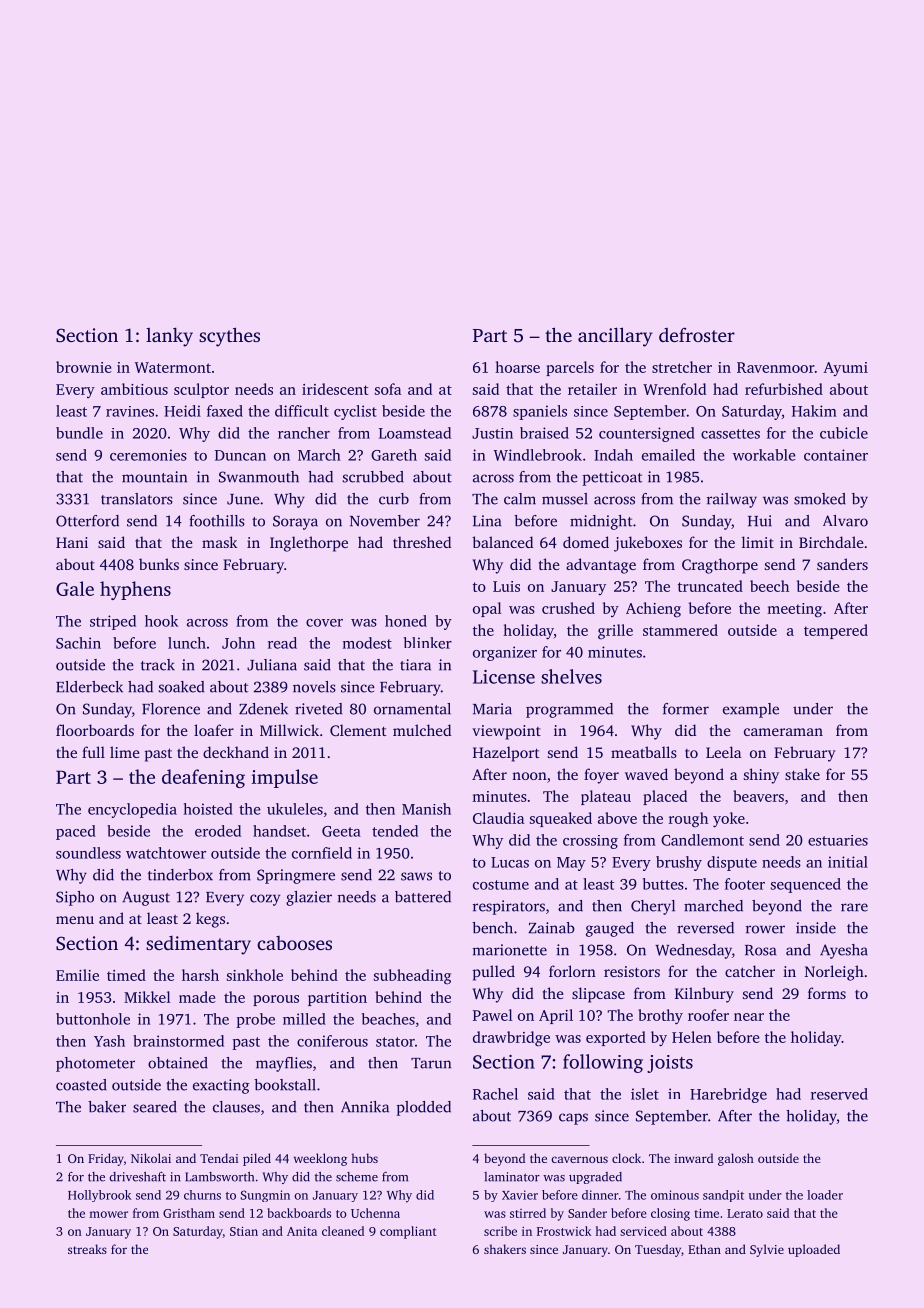 Image resolution: width=924 pixels, height=1308 pixels. What do you see at coordinates (295, 809) in the page?
I see `ukuleles` at bounding box center [295, 809].
